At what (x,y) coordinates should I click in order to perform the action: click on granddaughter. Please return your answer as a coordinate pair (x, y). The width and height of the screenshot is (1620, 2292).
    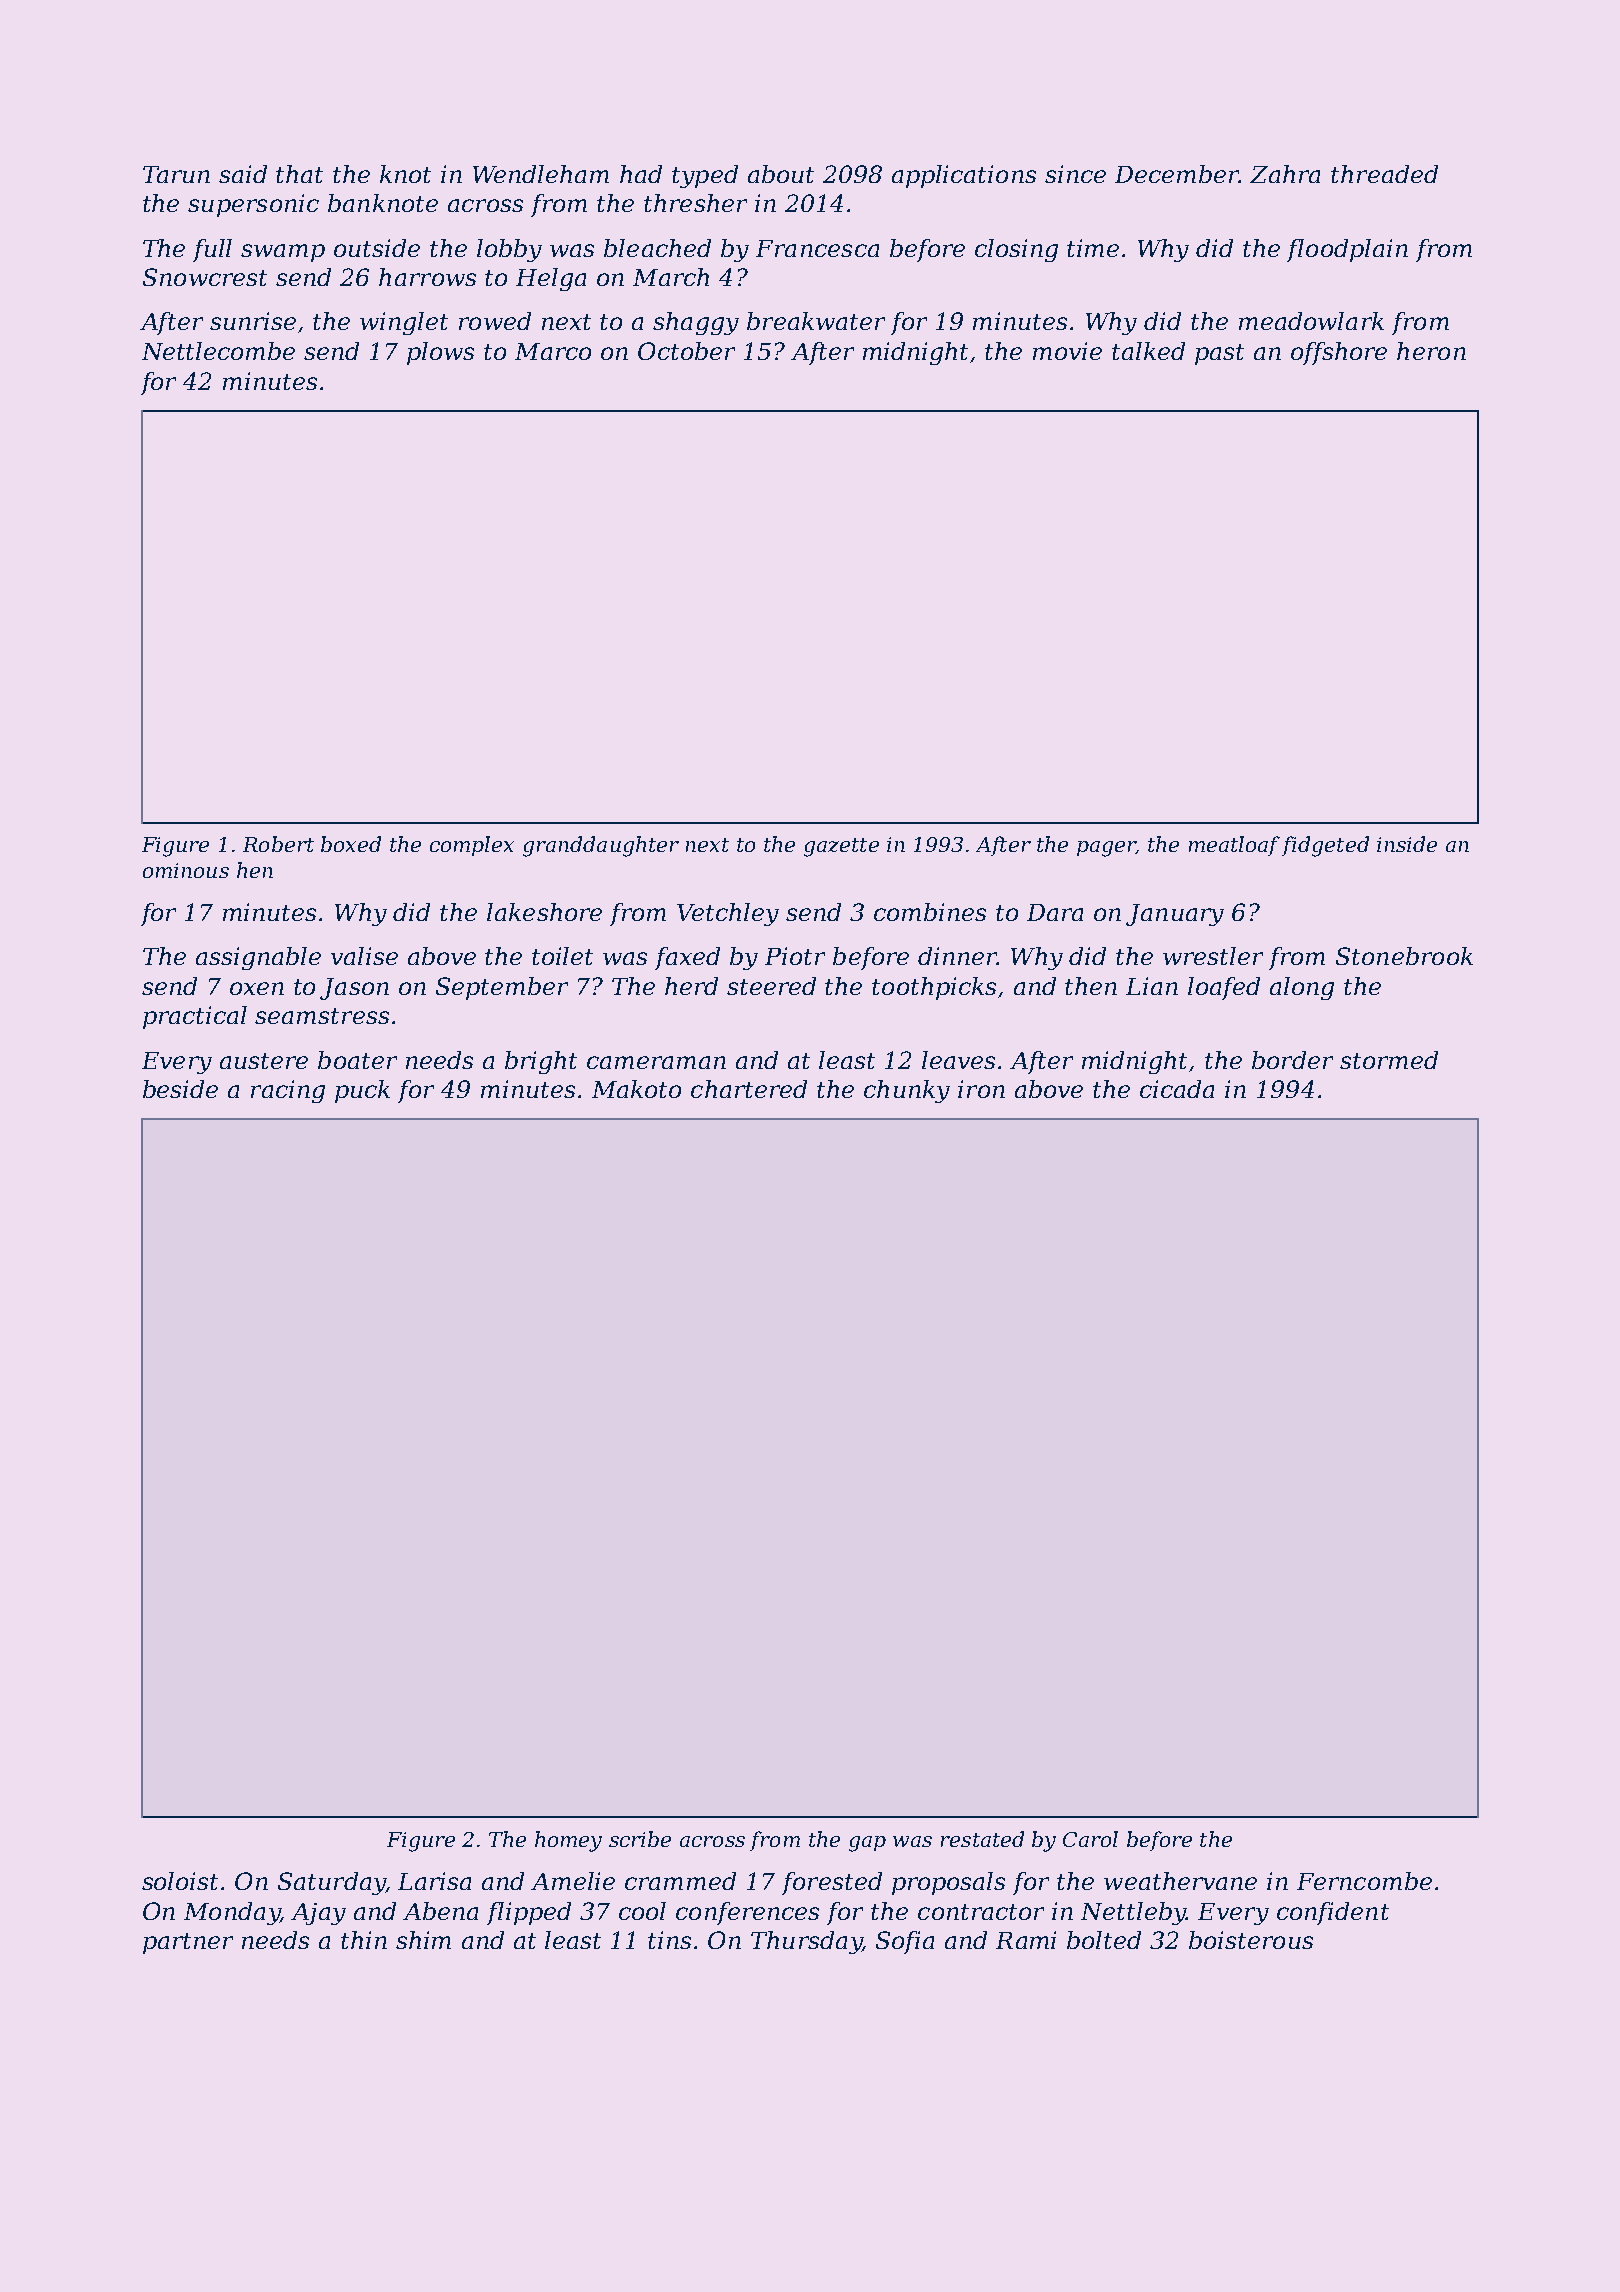
    Looking at the image, I should click on (601, 846).
